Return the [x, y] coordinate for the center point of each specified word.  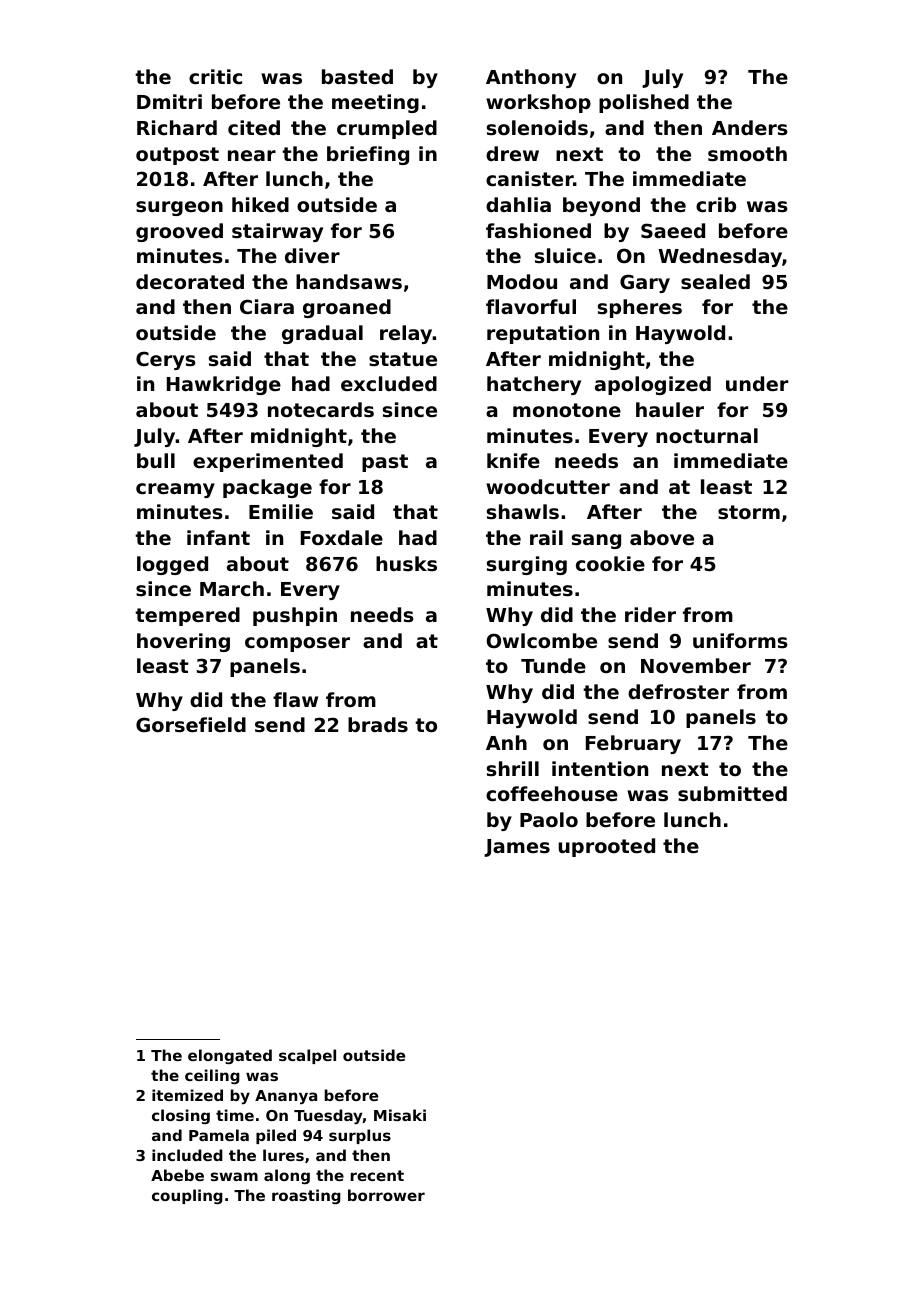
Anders [749, 128]
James [517, 848]
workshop [538, 103]
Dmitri [169, 101]
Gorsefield [191, 724]
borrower [386, 1195]
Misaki [400, 1115]
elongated [230, 1056]
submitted [732, 793]
